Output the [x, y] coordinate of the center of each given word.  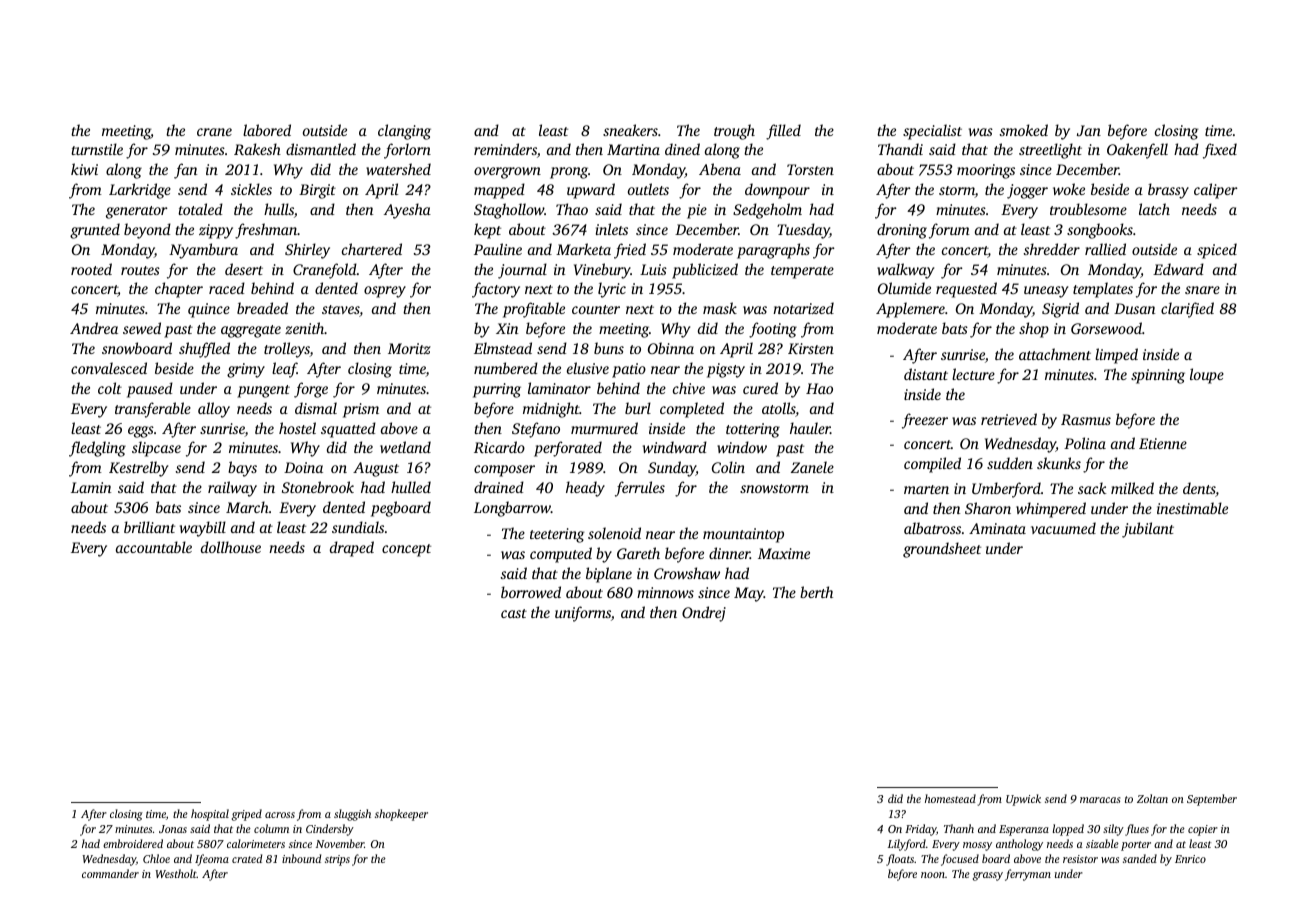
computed [561, 555]
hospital [210, 815]
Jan [1089, 130]
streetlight [1050, 151]
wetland [405, 447]
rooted [91, 269]
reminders [505, 149]
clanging [404, 132]
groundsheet [942, 550]
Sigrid [1060, 310]
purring [497, 390]
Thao [572, 209]
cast [514, 613]
